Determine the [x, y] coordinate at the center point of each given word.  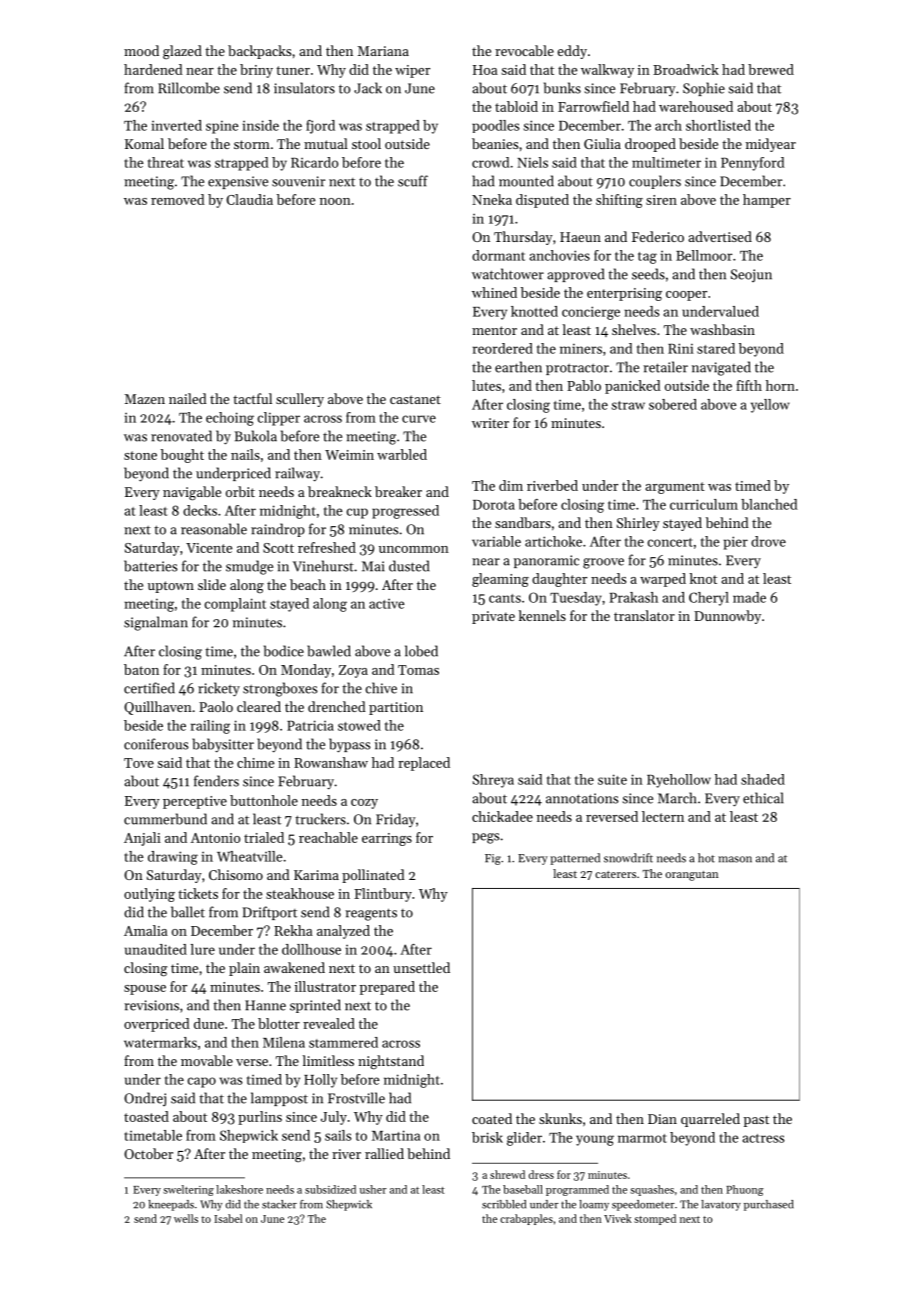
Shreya [493, 781]
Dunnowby [727, 617]
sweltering [188, 1190]
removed [178, 199]
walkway [607, 71]
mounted [526, 181]
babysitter [223, 745]
